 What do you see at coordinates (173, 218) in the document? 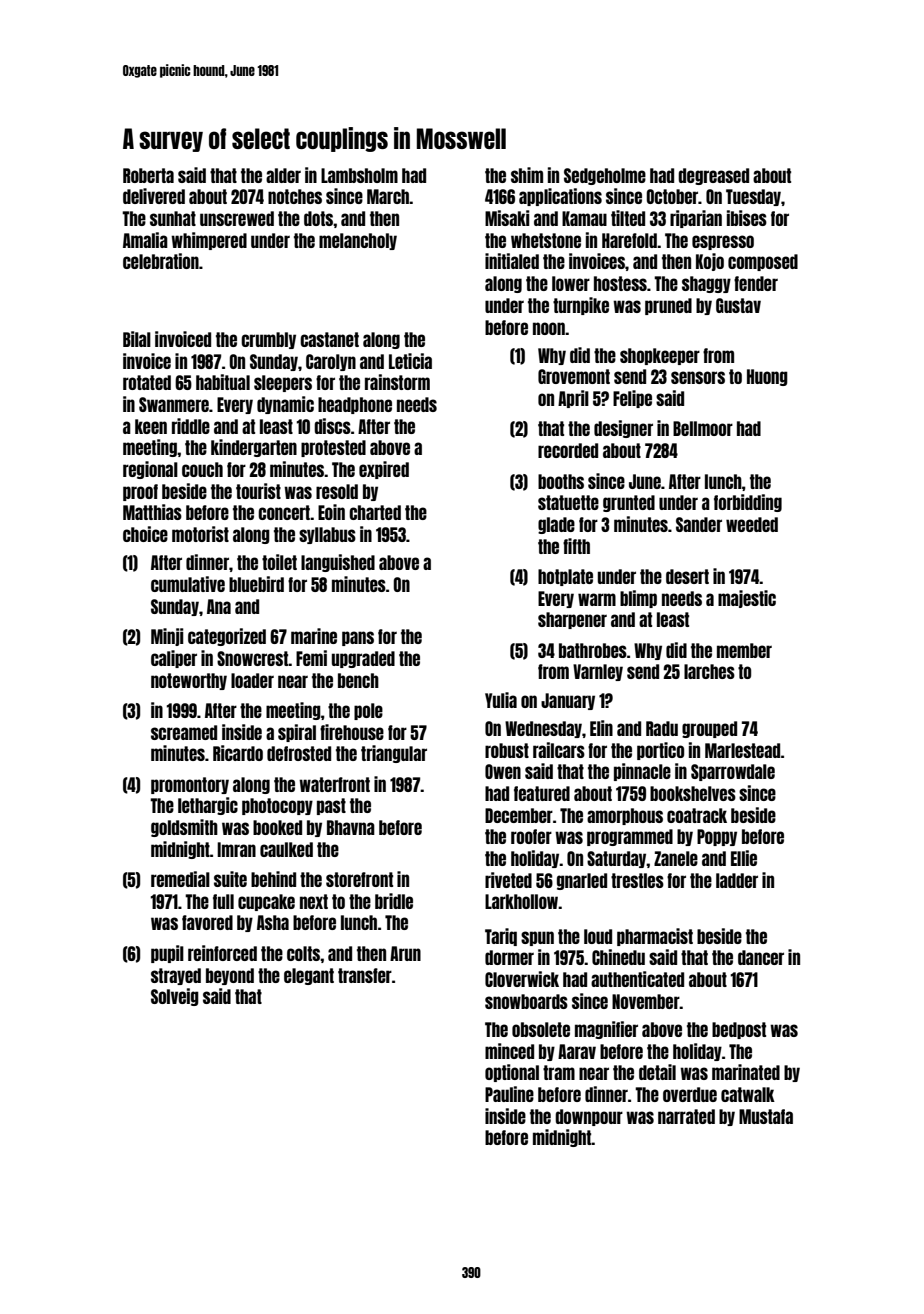
I see `sunhat` at bounding box center [173, 218].
